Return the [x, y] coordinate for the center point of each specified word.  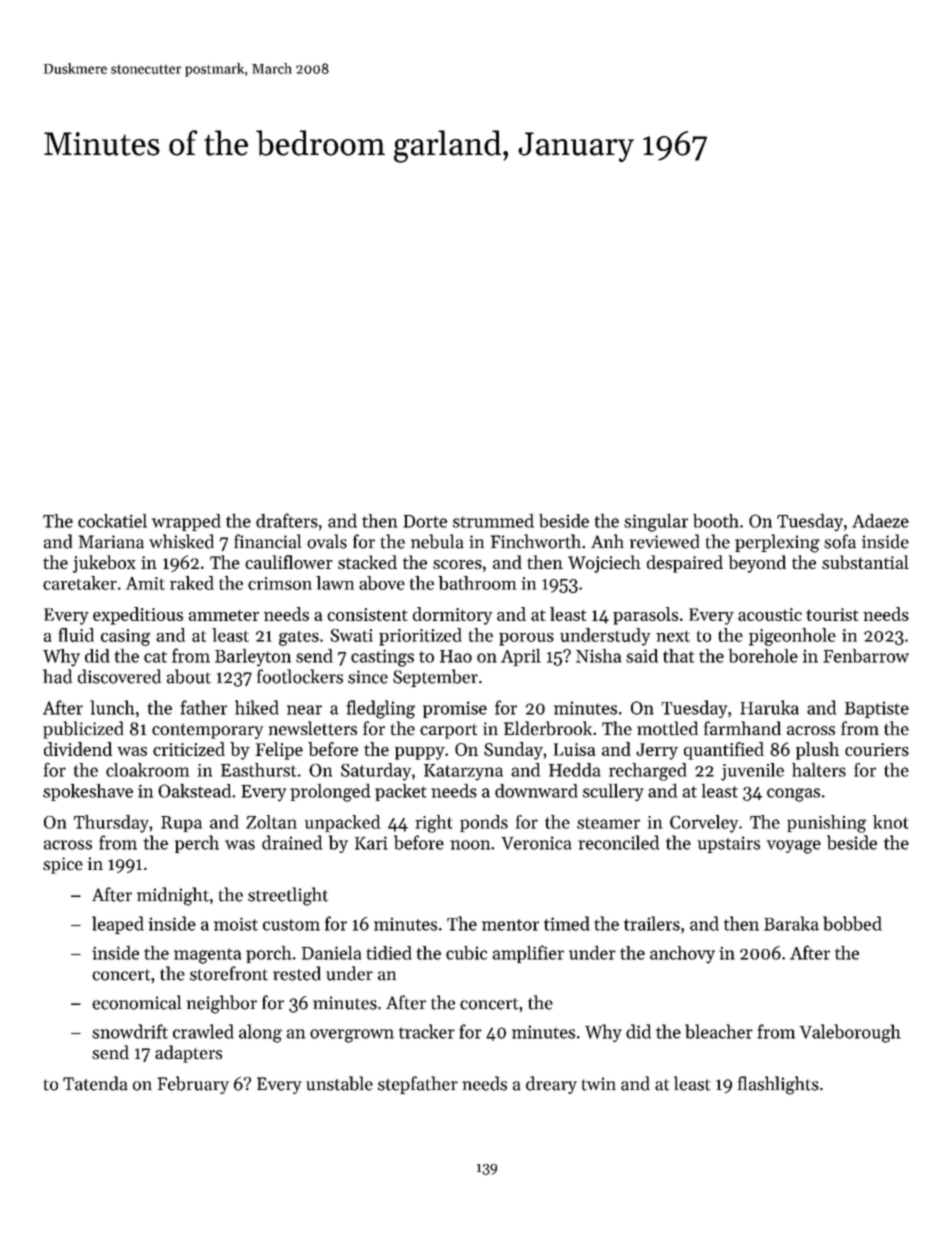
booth [716, 521]
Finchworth [536, 541]
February [193, 1085]
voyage [794, 847]
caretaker [80, 583]
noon [470, 845]
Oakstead [194, 790]
